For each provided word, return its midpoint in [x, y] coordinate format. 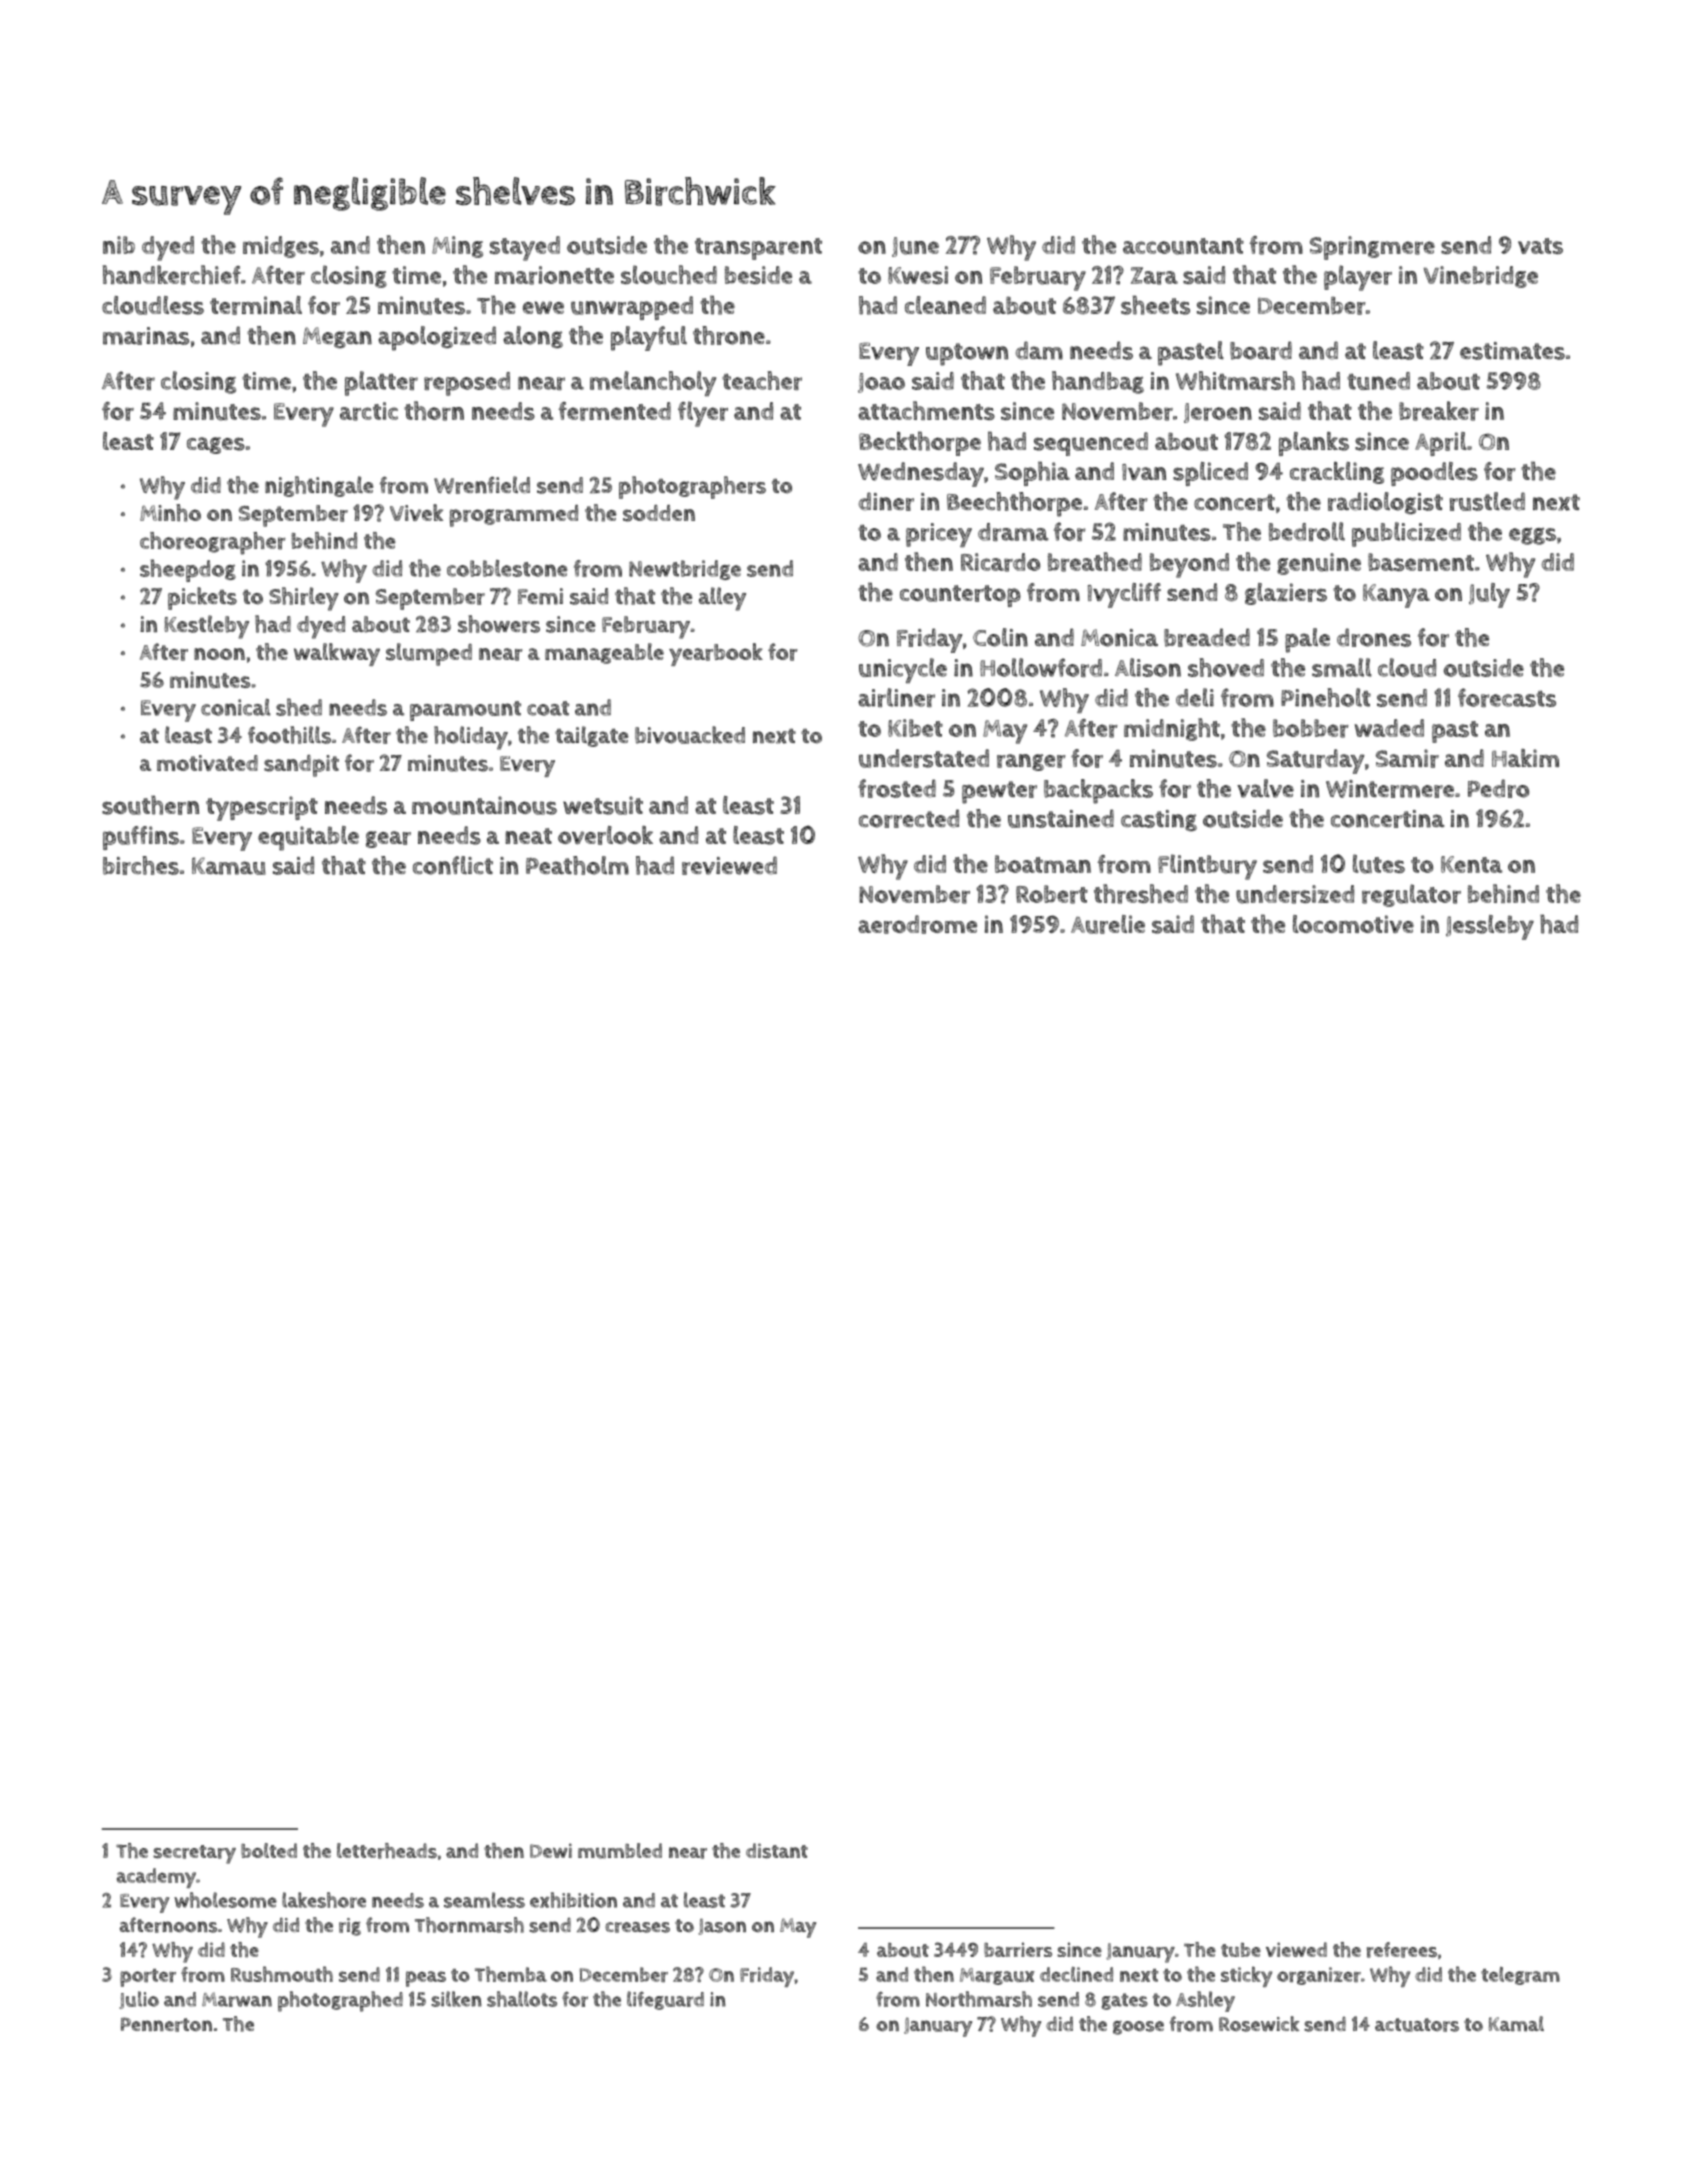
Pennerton [166, 2024]
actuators [1417, 2025]
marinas [146, 336]
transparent [758, 249]
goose [1138, 2027]
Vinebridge [1481, 277]
